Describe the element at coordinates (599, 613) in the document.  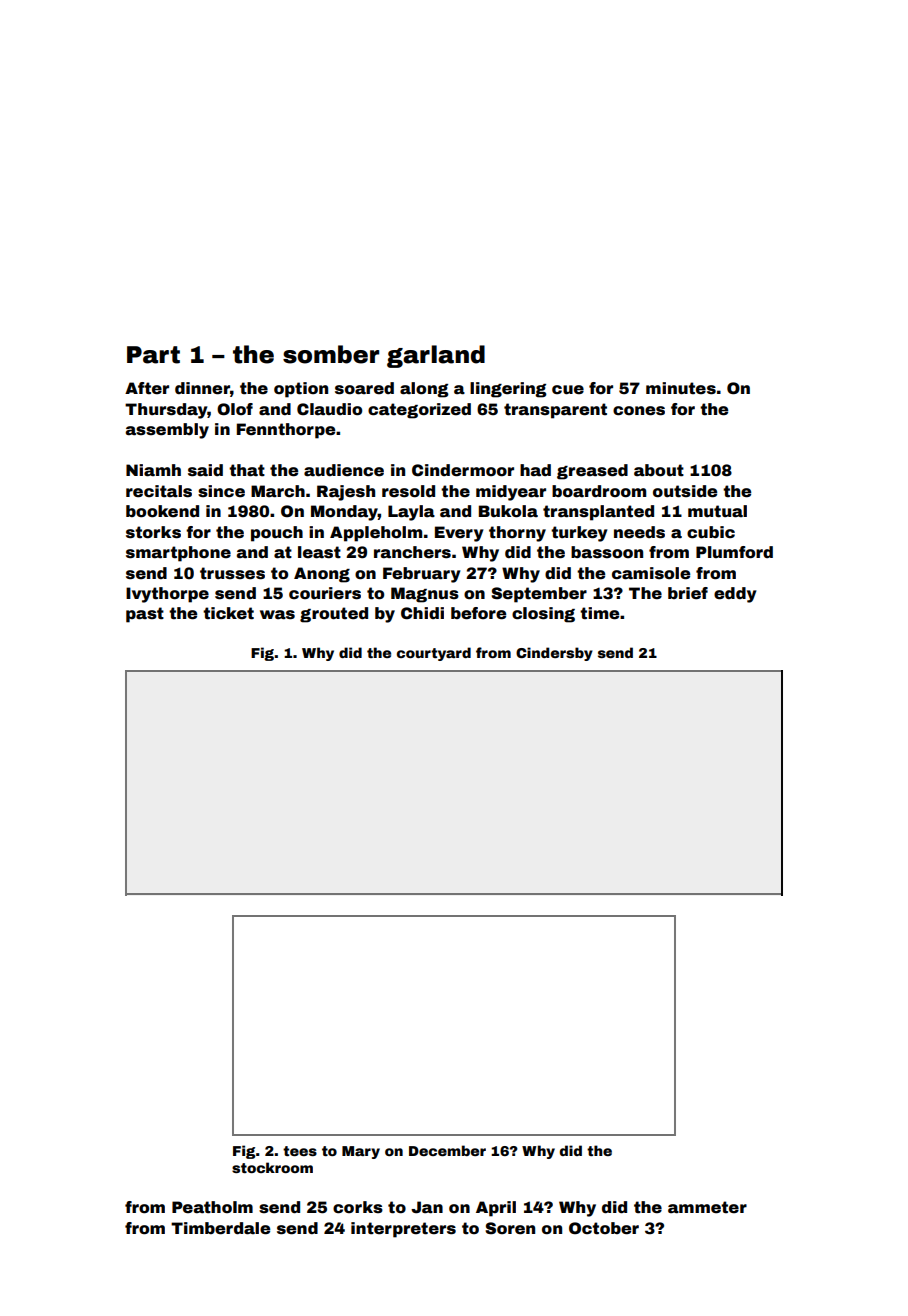
I see `time` at that location.
